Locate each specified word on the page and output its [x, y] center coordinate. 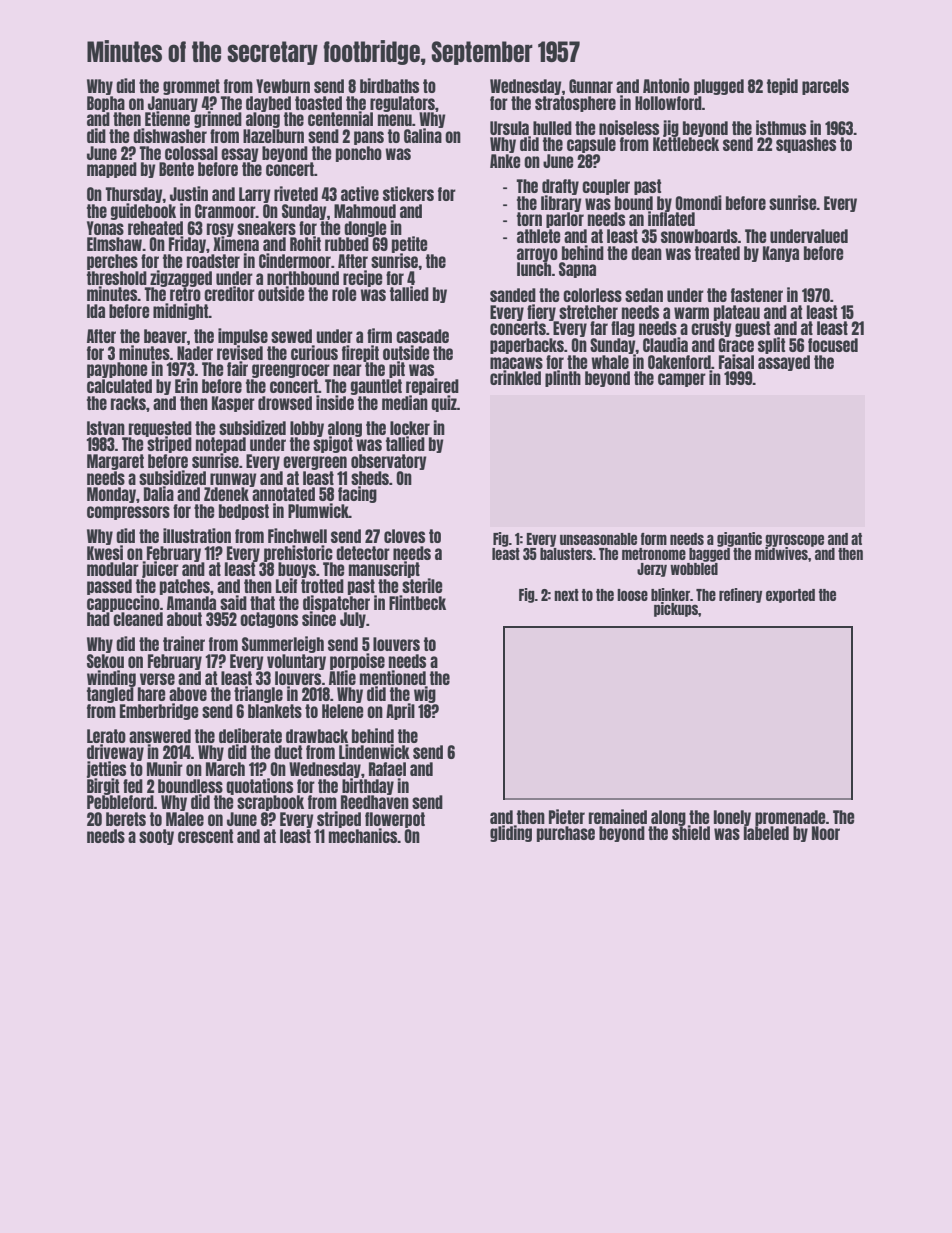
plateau [737, 313]
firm [379, 335]
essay [240, 155]
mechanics [363, 835]
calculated [119, 386]
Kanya [781, 254]
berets [126, 819]
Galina [423, 136]
